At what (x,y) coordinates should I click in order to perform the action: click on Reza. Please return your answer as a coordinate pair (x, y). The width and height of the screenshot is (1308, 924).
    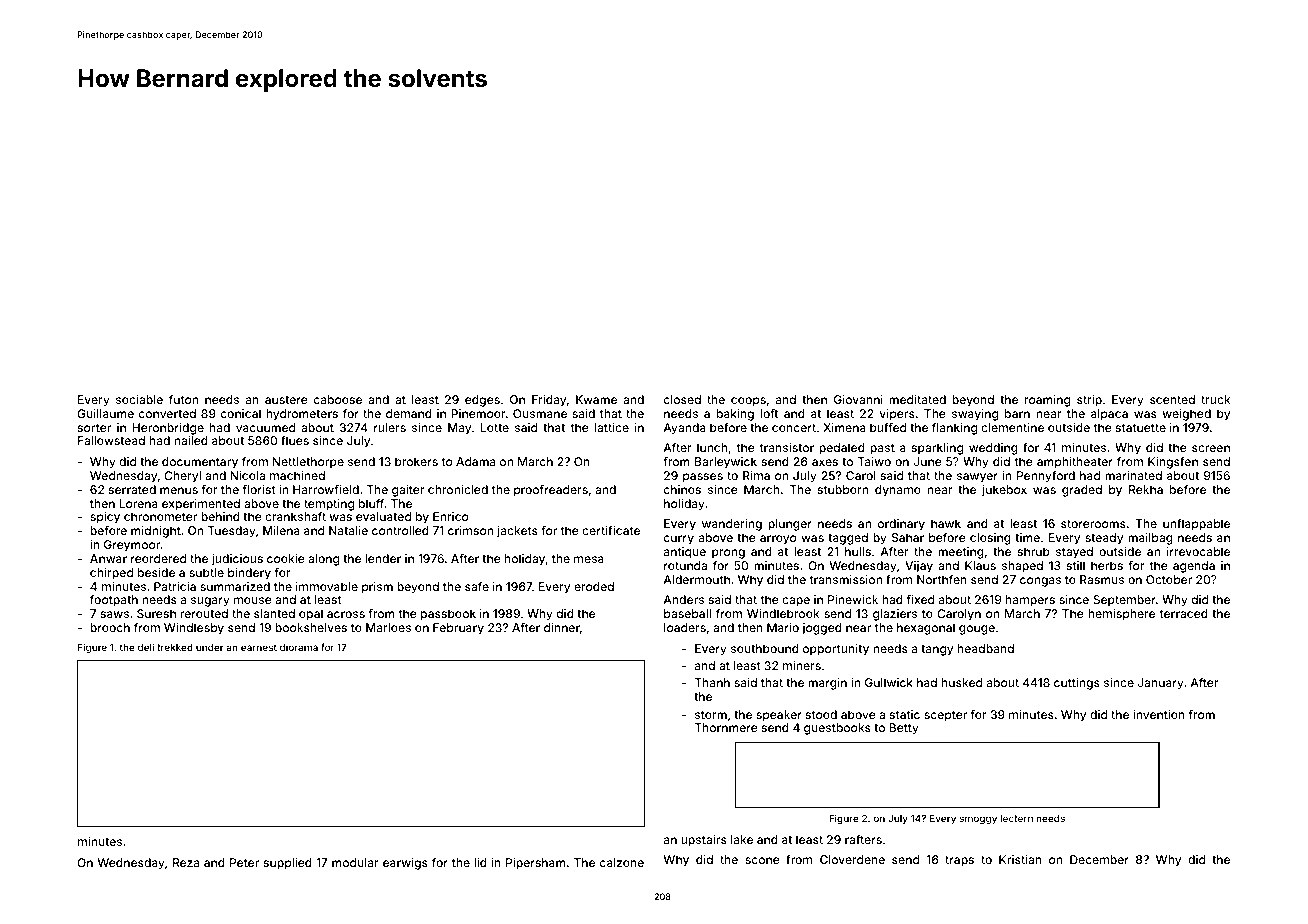
    Looking at the image, I should click on (186, 862).
